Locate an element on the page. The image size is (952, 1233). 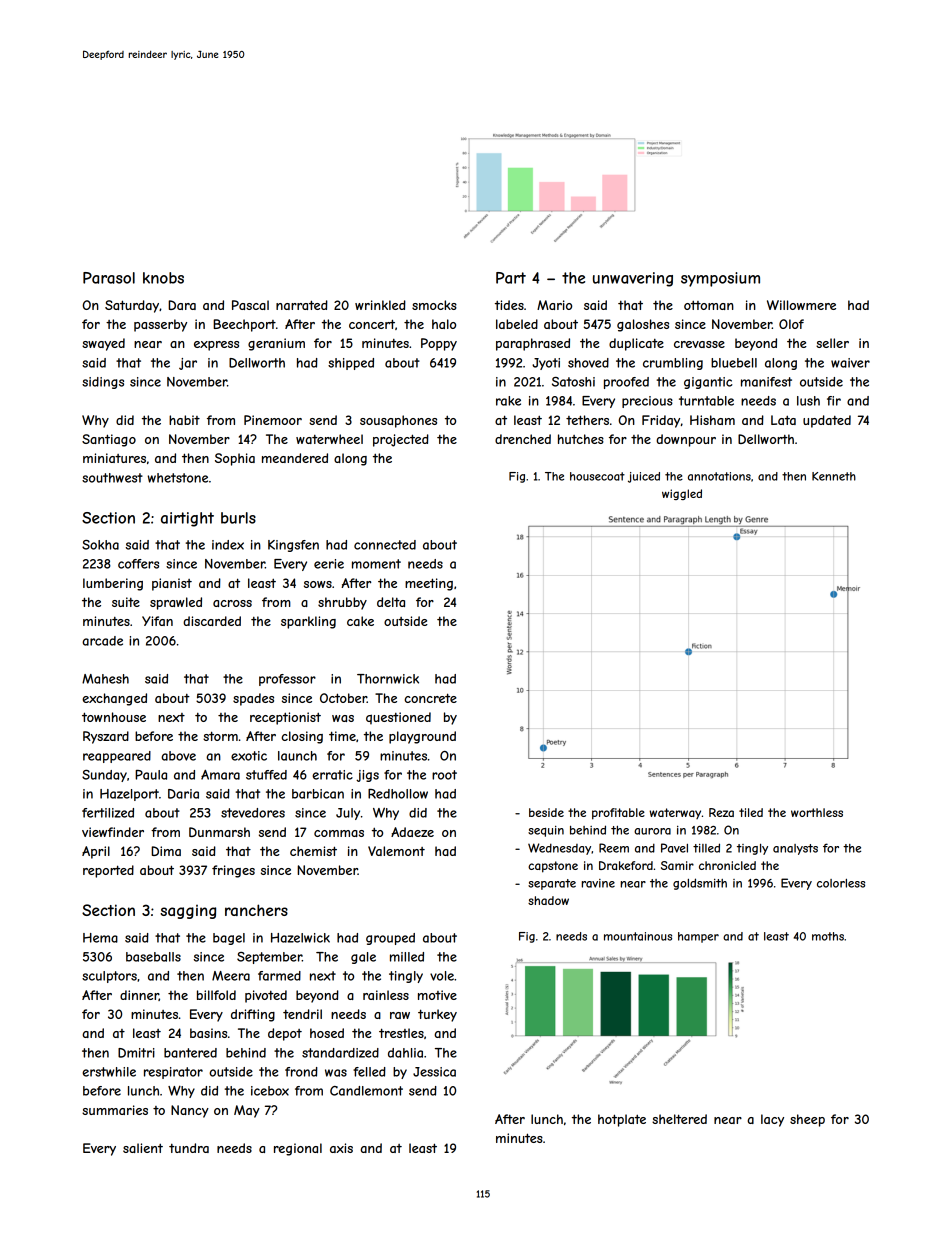
grouped is located at coordinates (390, 939).
